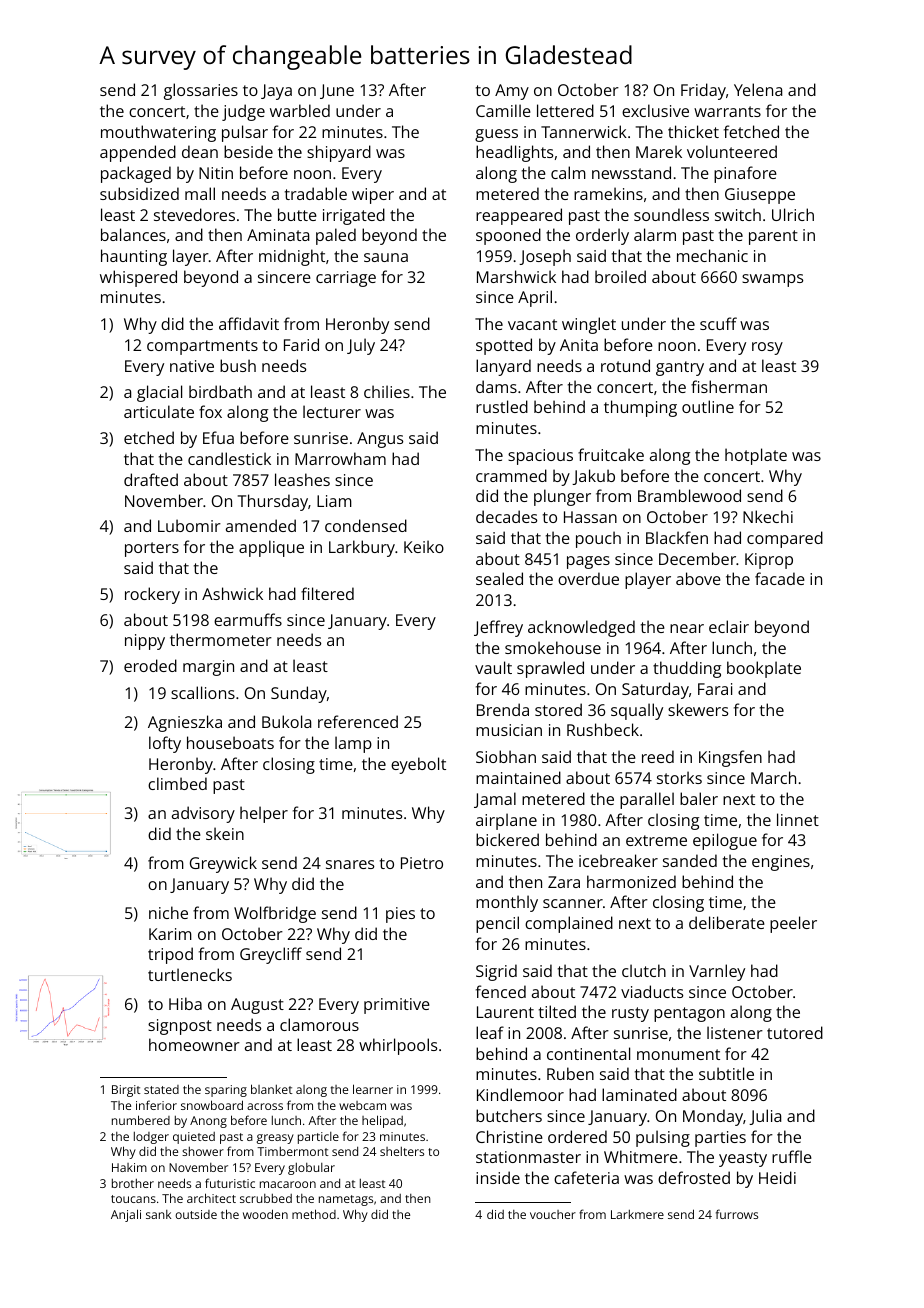 The image size is (924, 1308). What do you see at coordinates (358, 721) in the screenshot?
I see `referenced` at bounding box center [358, 721].
